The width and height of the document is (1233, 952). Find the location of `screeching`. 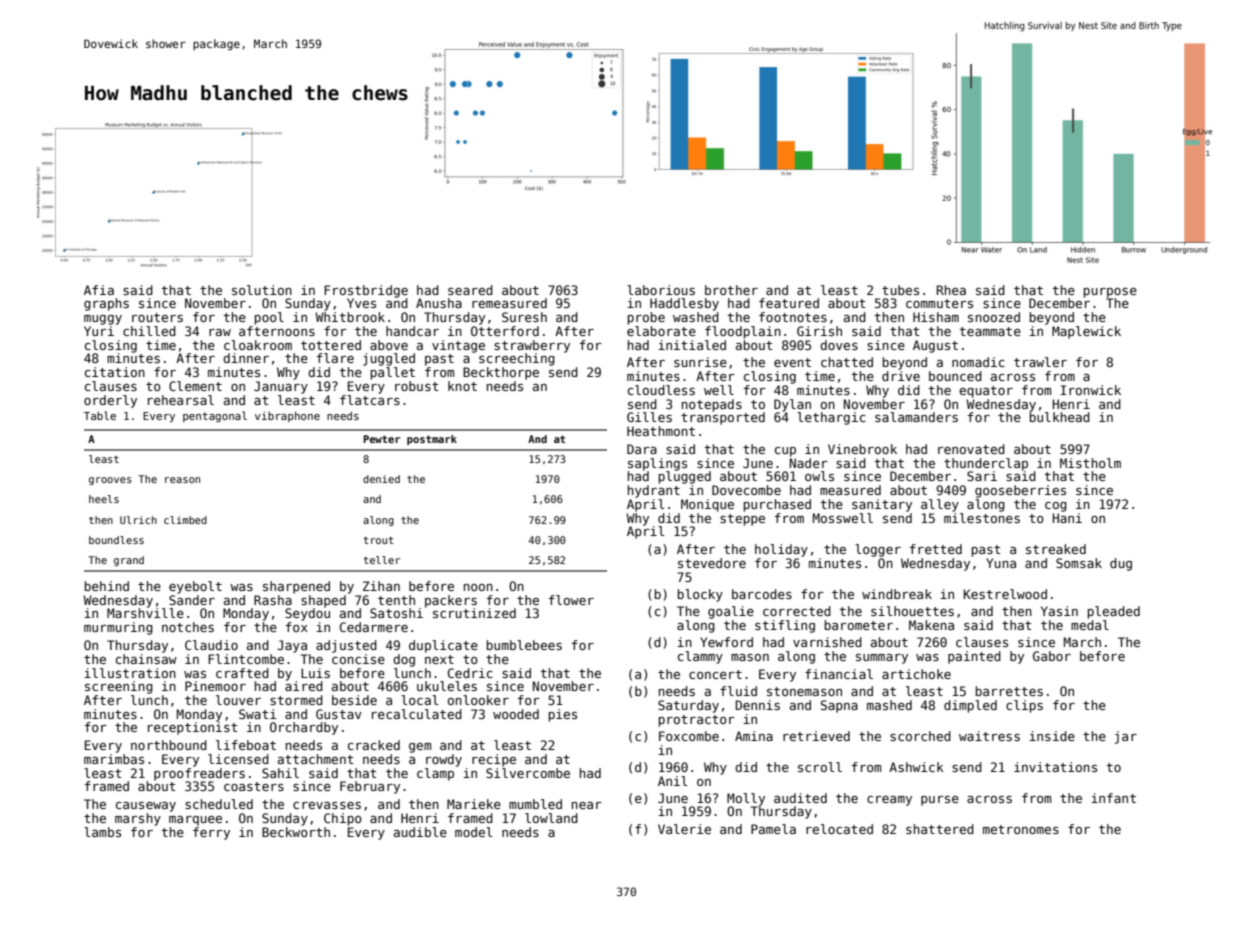

screeching is located at coordinates (517, 359).
